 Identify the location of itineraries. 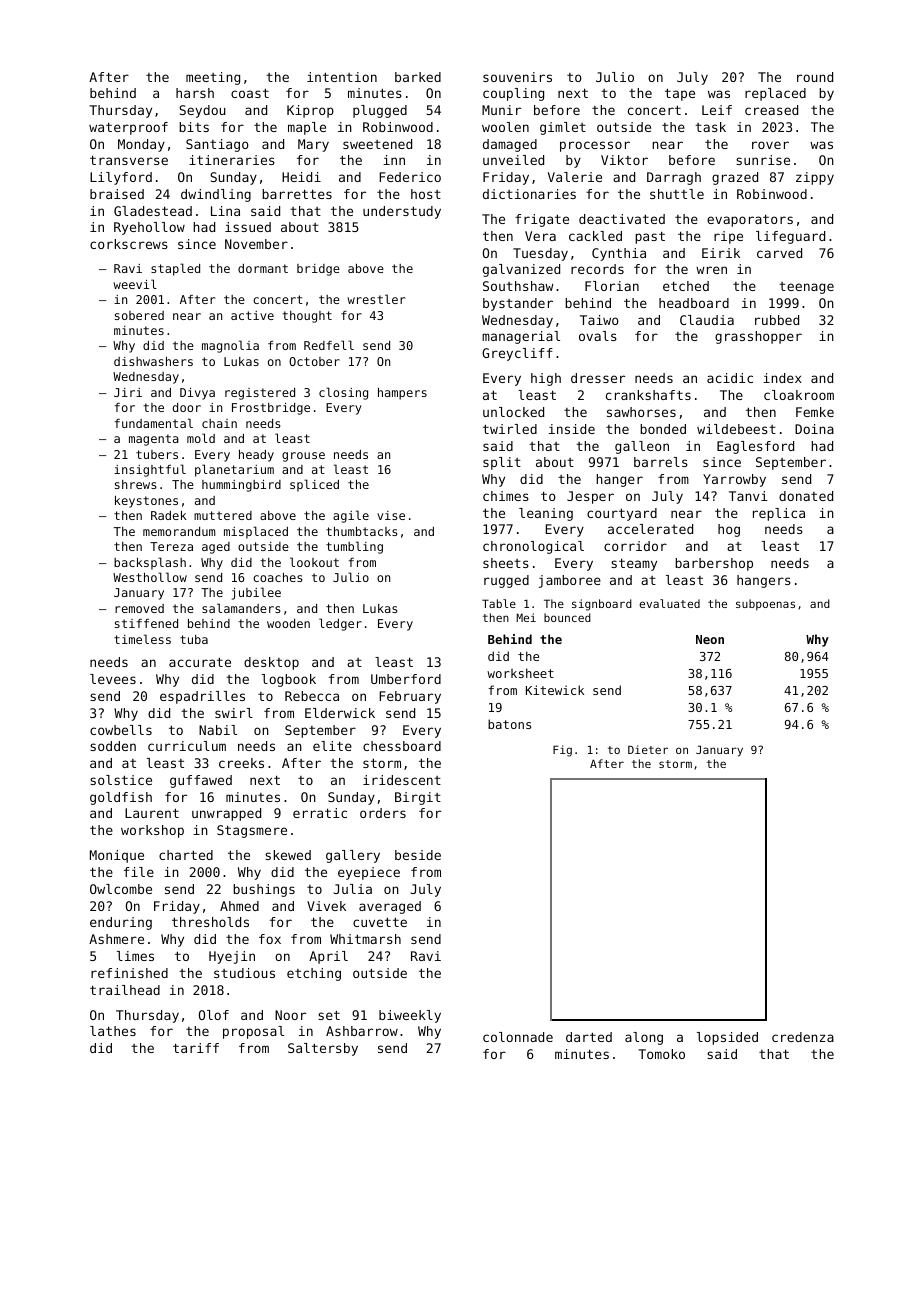
(232, 160).
